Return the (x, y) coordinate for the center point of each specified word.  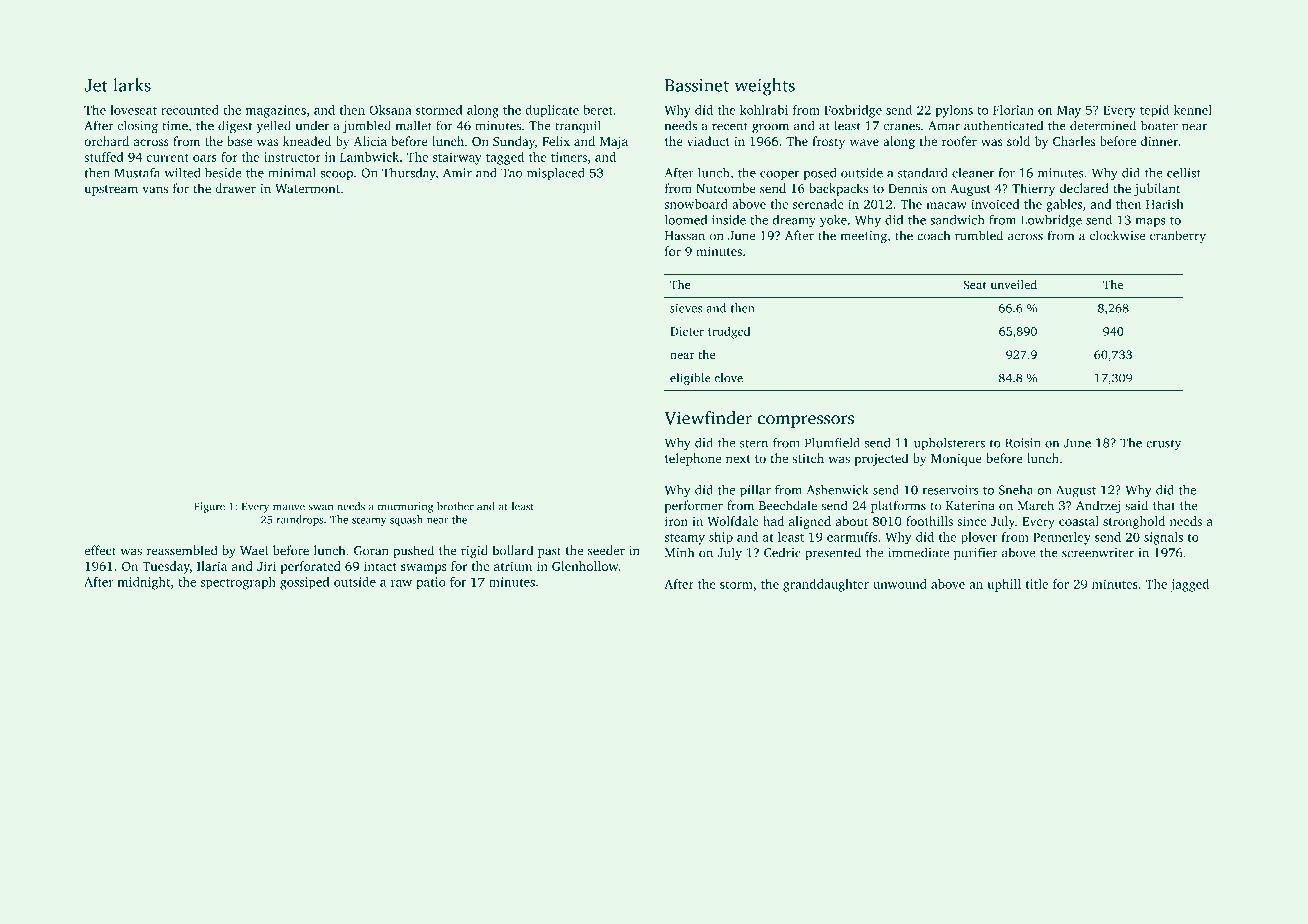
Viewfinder (708, 418)
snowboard (696, 204)
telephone (693, 459)
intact (380, 566)
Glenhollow (585, 566)
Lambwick (369, 157)
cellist (1184, 172)
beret (598, 110)
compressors (806, 421)
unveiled (1013, 285)
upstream (111, 190)
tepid (1154, 111)
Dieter (687, 331)
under (312, 125)
